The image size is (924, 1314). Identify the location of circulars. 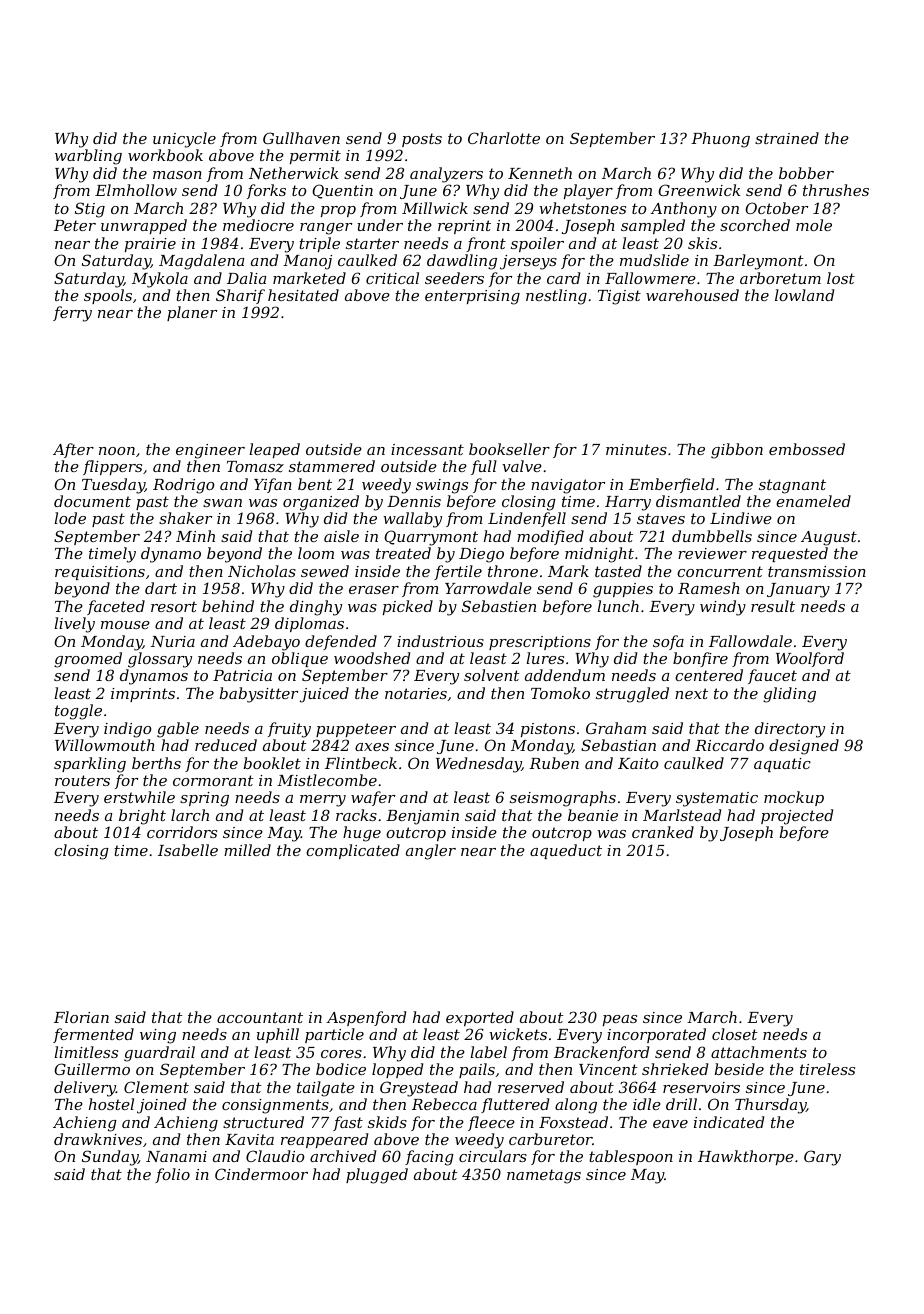
(493, 1156).
